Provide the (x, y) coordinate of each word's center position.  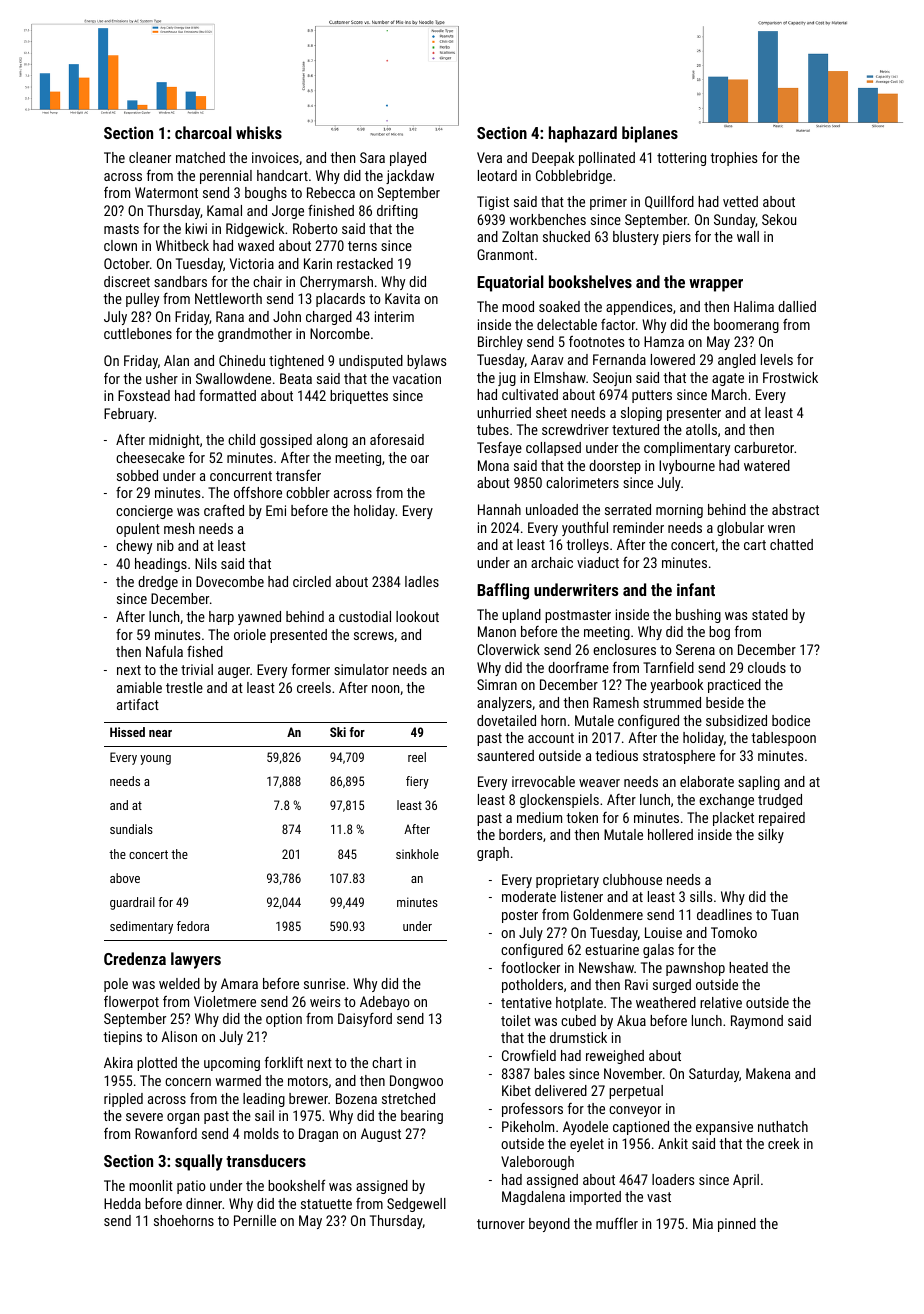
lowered (673, 359)
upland (521, 616)
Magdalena (533, 1198)
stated (770, 614)
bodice (791, 720)
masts (121, 229)
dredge (158, 583)
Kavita (402, 298)
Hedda (122, 1203)
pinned (737, 1225)
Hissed (127, 732)
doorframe (578, 667)
